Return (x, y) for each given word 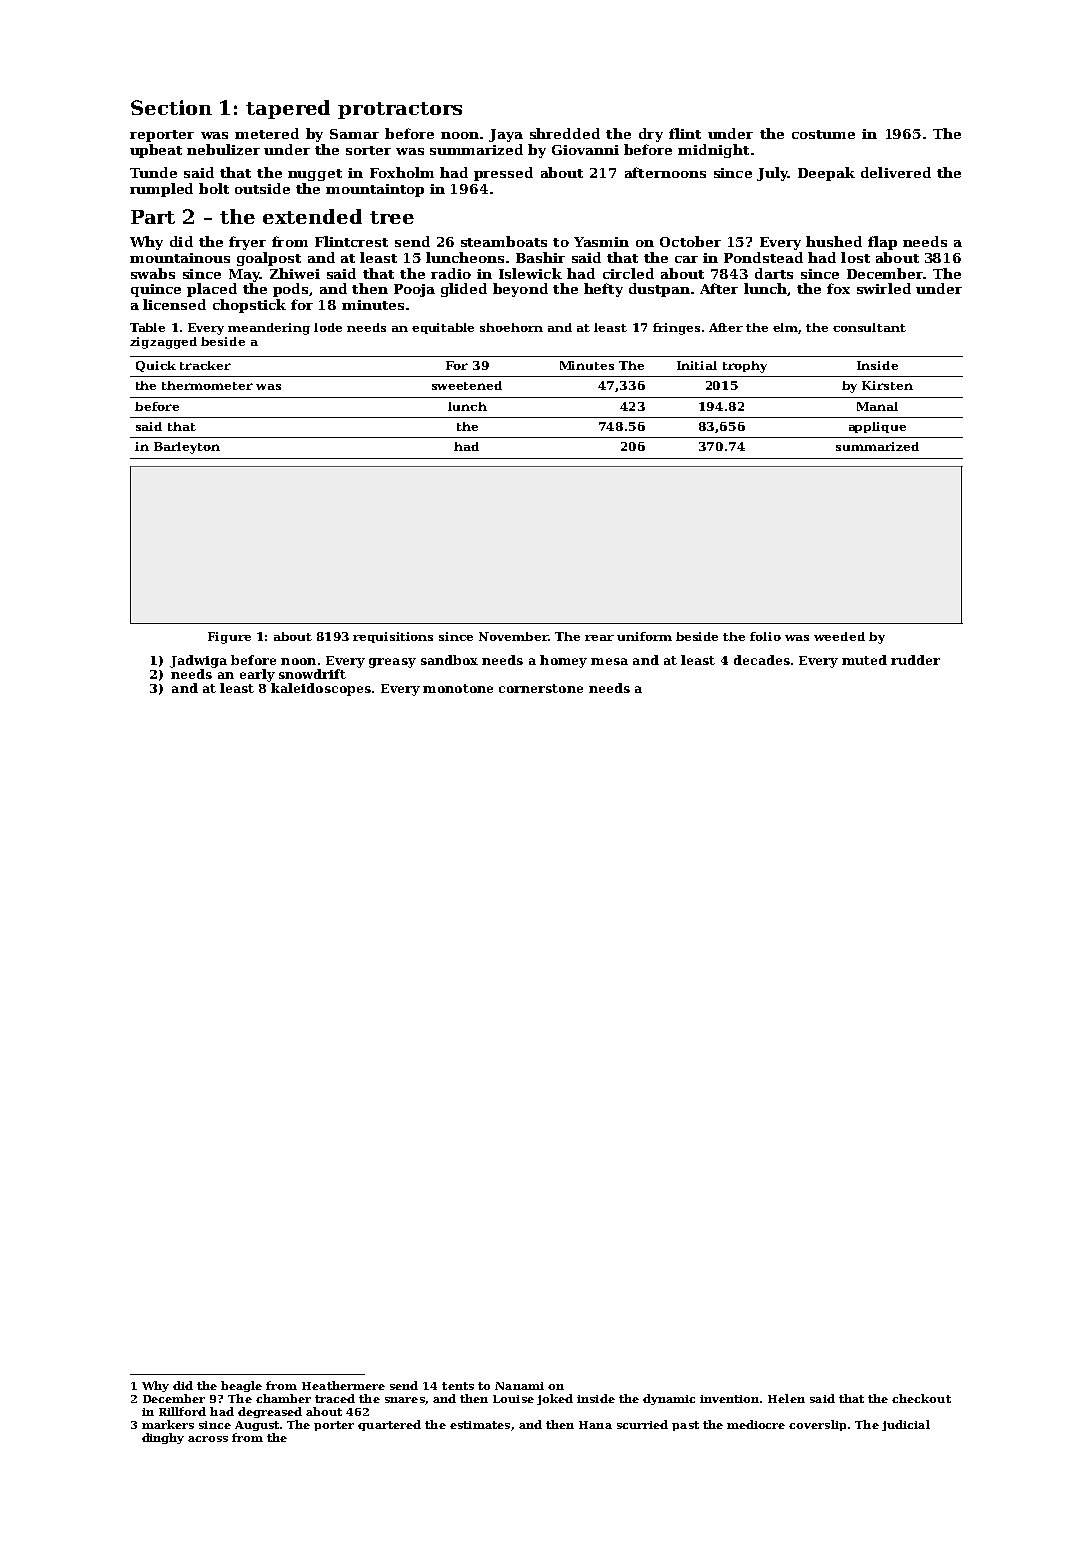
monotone (458, 688)
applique (877, 427)
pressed (503, 174)
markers (168, 1424)
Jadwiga (198, 661)
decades (762, 660)
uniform (644, 636)
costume (823, 134)
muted (864, 660)
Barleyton (187, 448)
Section (171, 107)
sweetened (467, 385)
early (257, 675)
